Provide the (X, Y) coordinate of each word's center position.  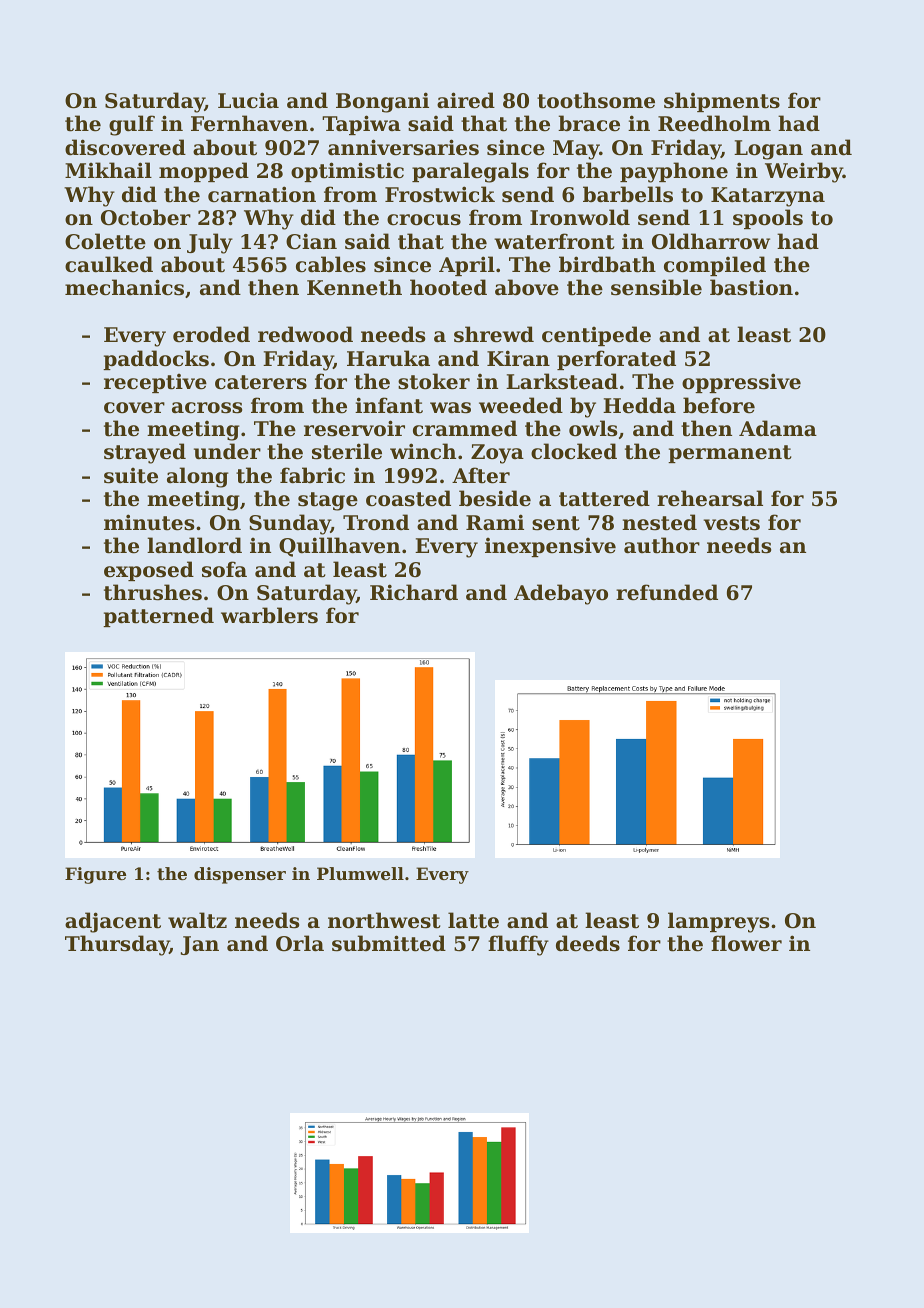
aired (466, 100)
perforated (616, 360)
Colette (105, 241)
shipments (722, 102)
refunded (667, 592)
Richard (414, 592)
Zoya (497, 454)
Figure (95, 875)
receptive (155, 383)
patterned (158, 617)
